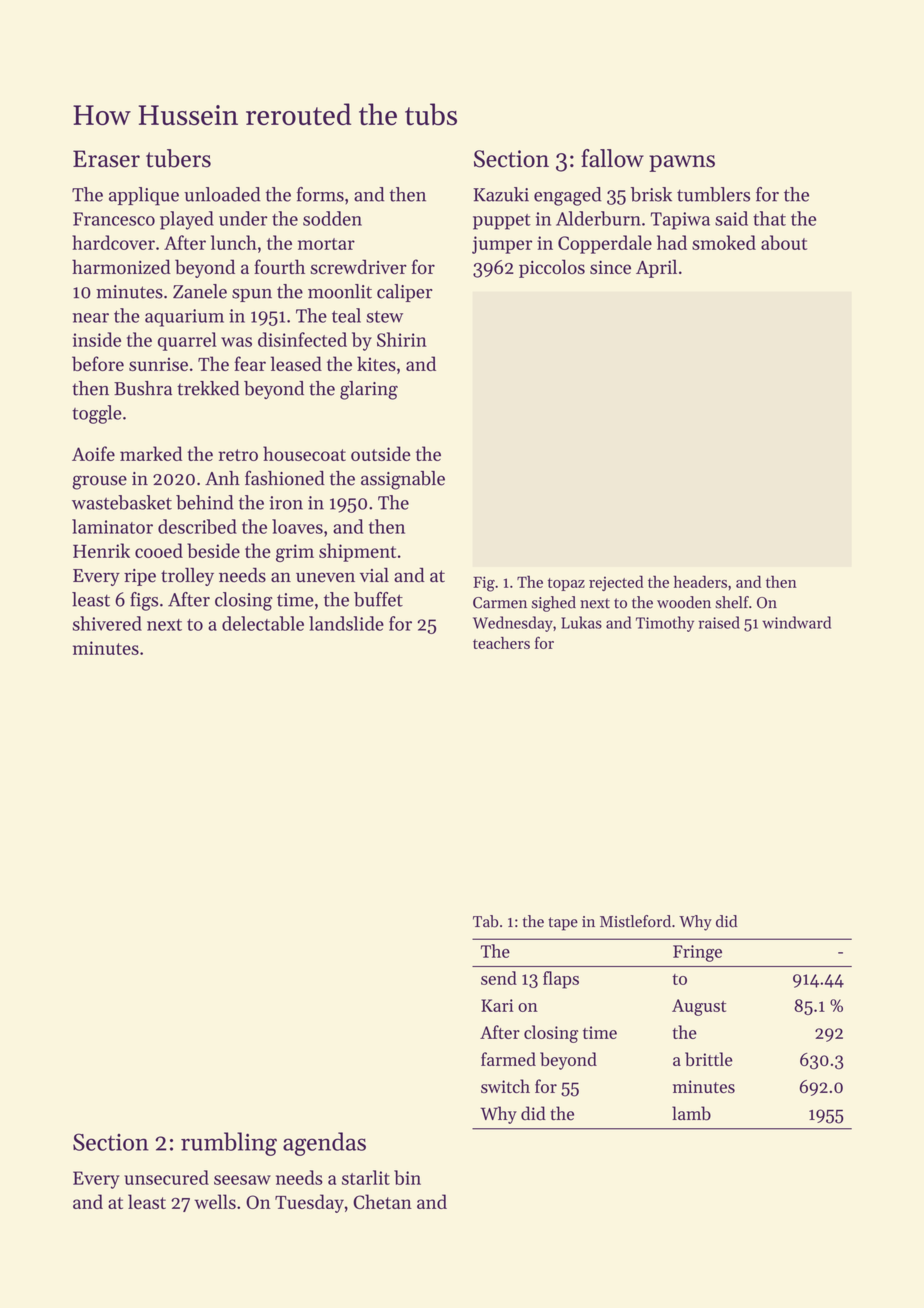  I want to click on Chetan, so click(382, 1201).
